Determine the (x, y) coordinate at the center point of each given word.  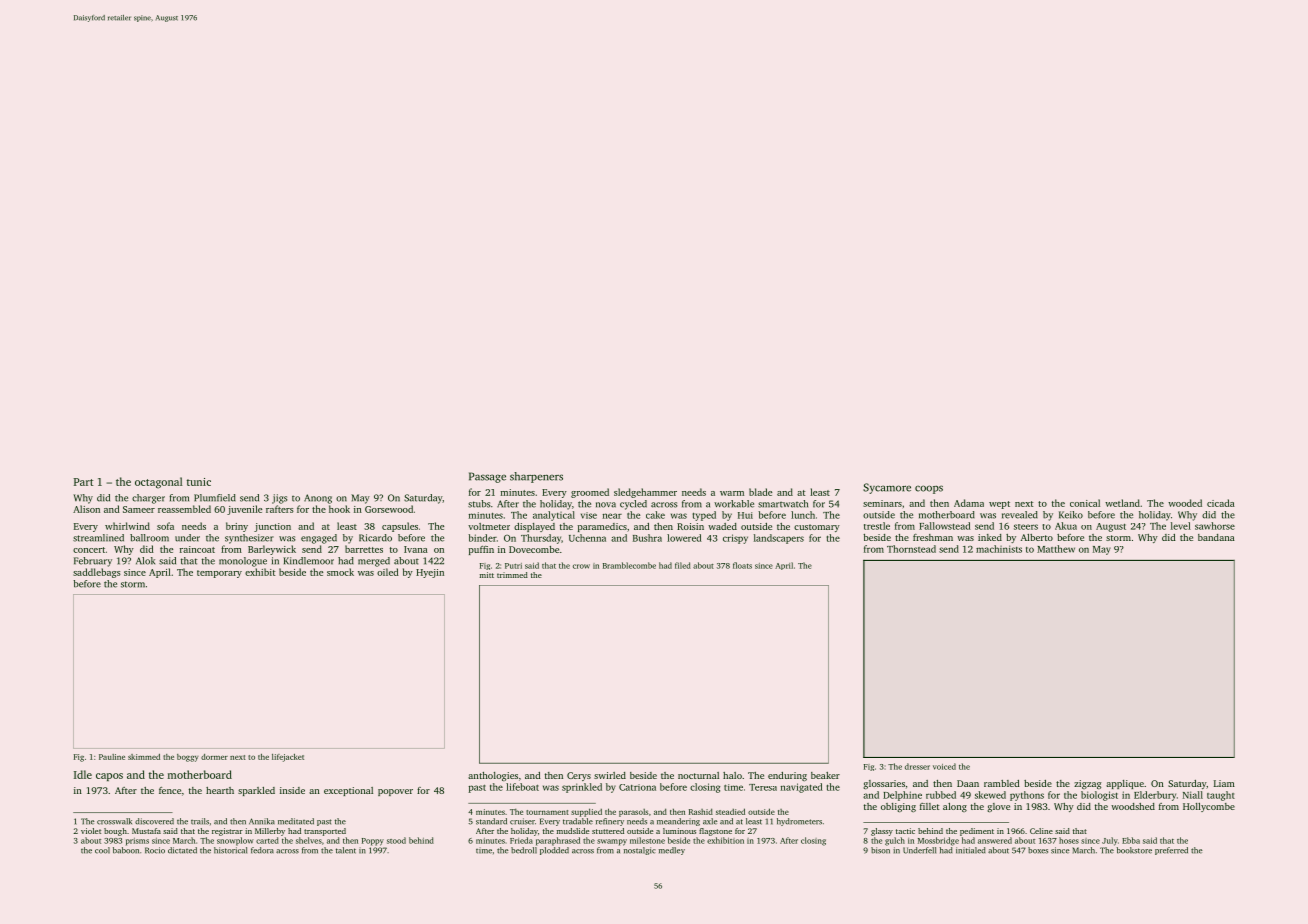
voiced (944, 766)
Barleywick (272, 550)
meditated (296, 821)
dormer (214, 757)
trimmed (512, 575)
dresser (917, 766)
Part (83, 482)
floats (742, 565)
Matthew (1056, 549)
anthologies (493, 776)
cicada (1221, 503)
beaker (825, 775)
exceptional (348, 791)
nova (606, 505)
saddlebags (97, 573)
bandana (1216, 537)
